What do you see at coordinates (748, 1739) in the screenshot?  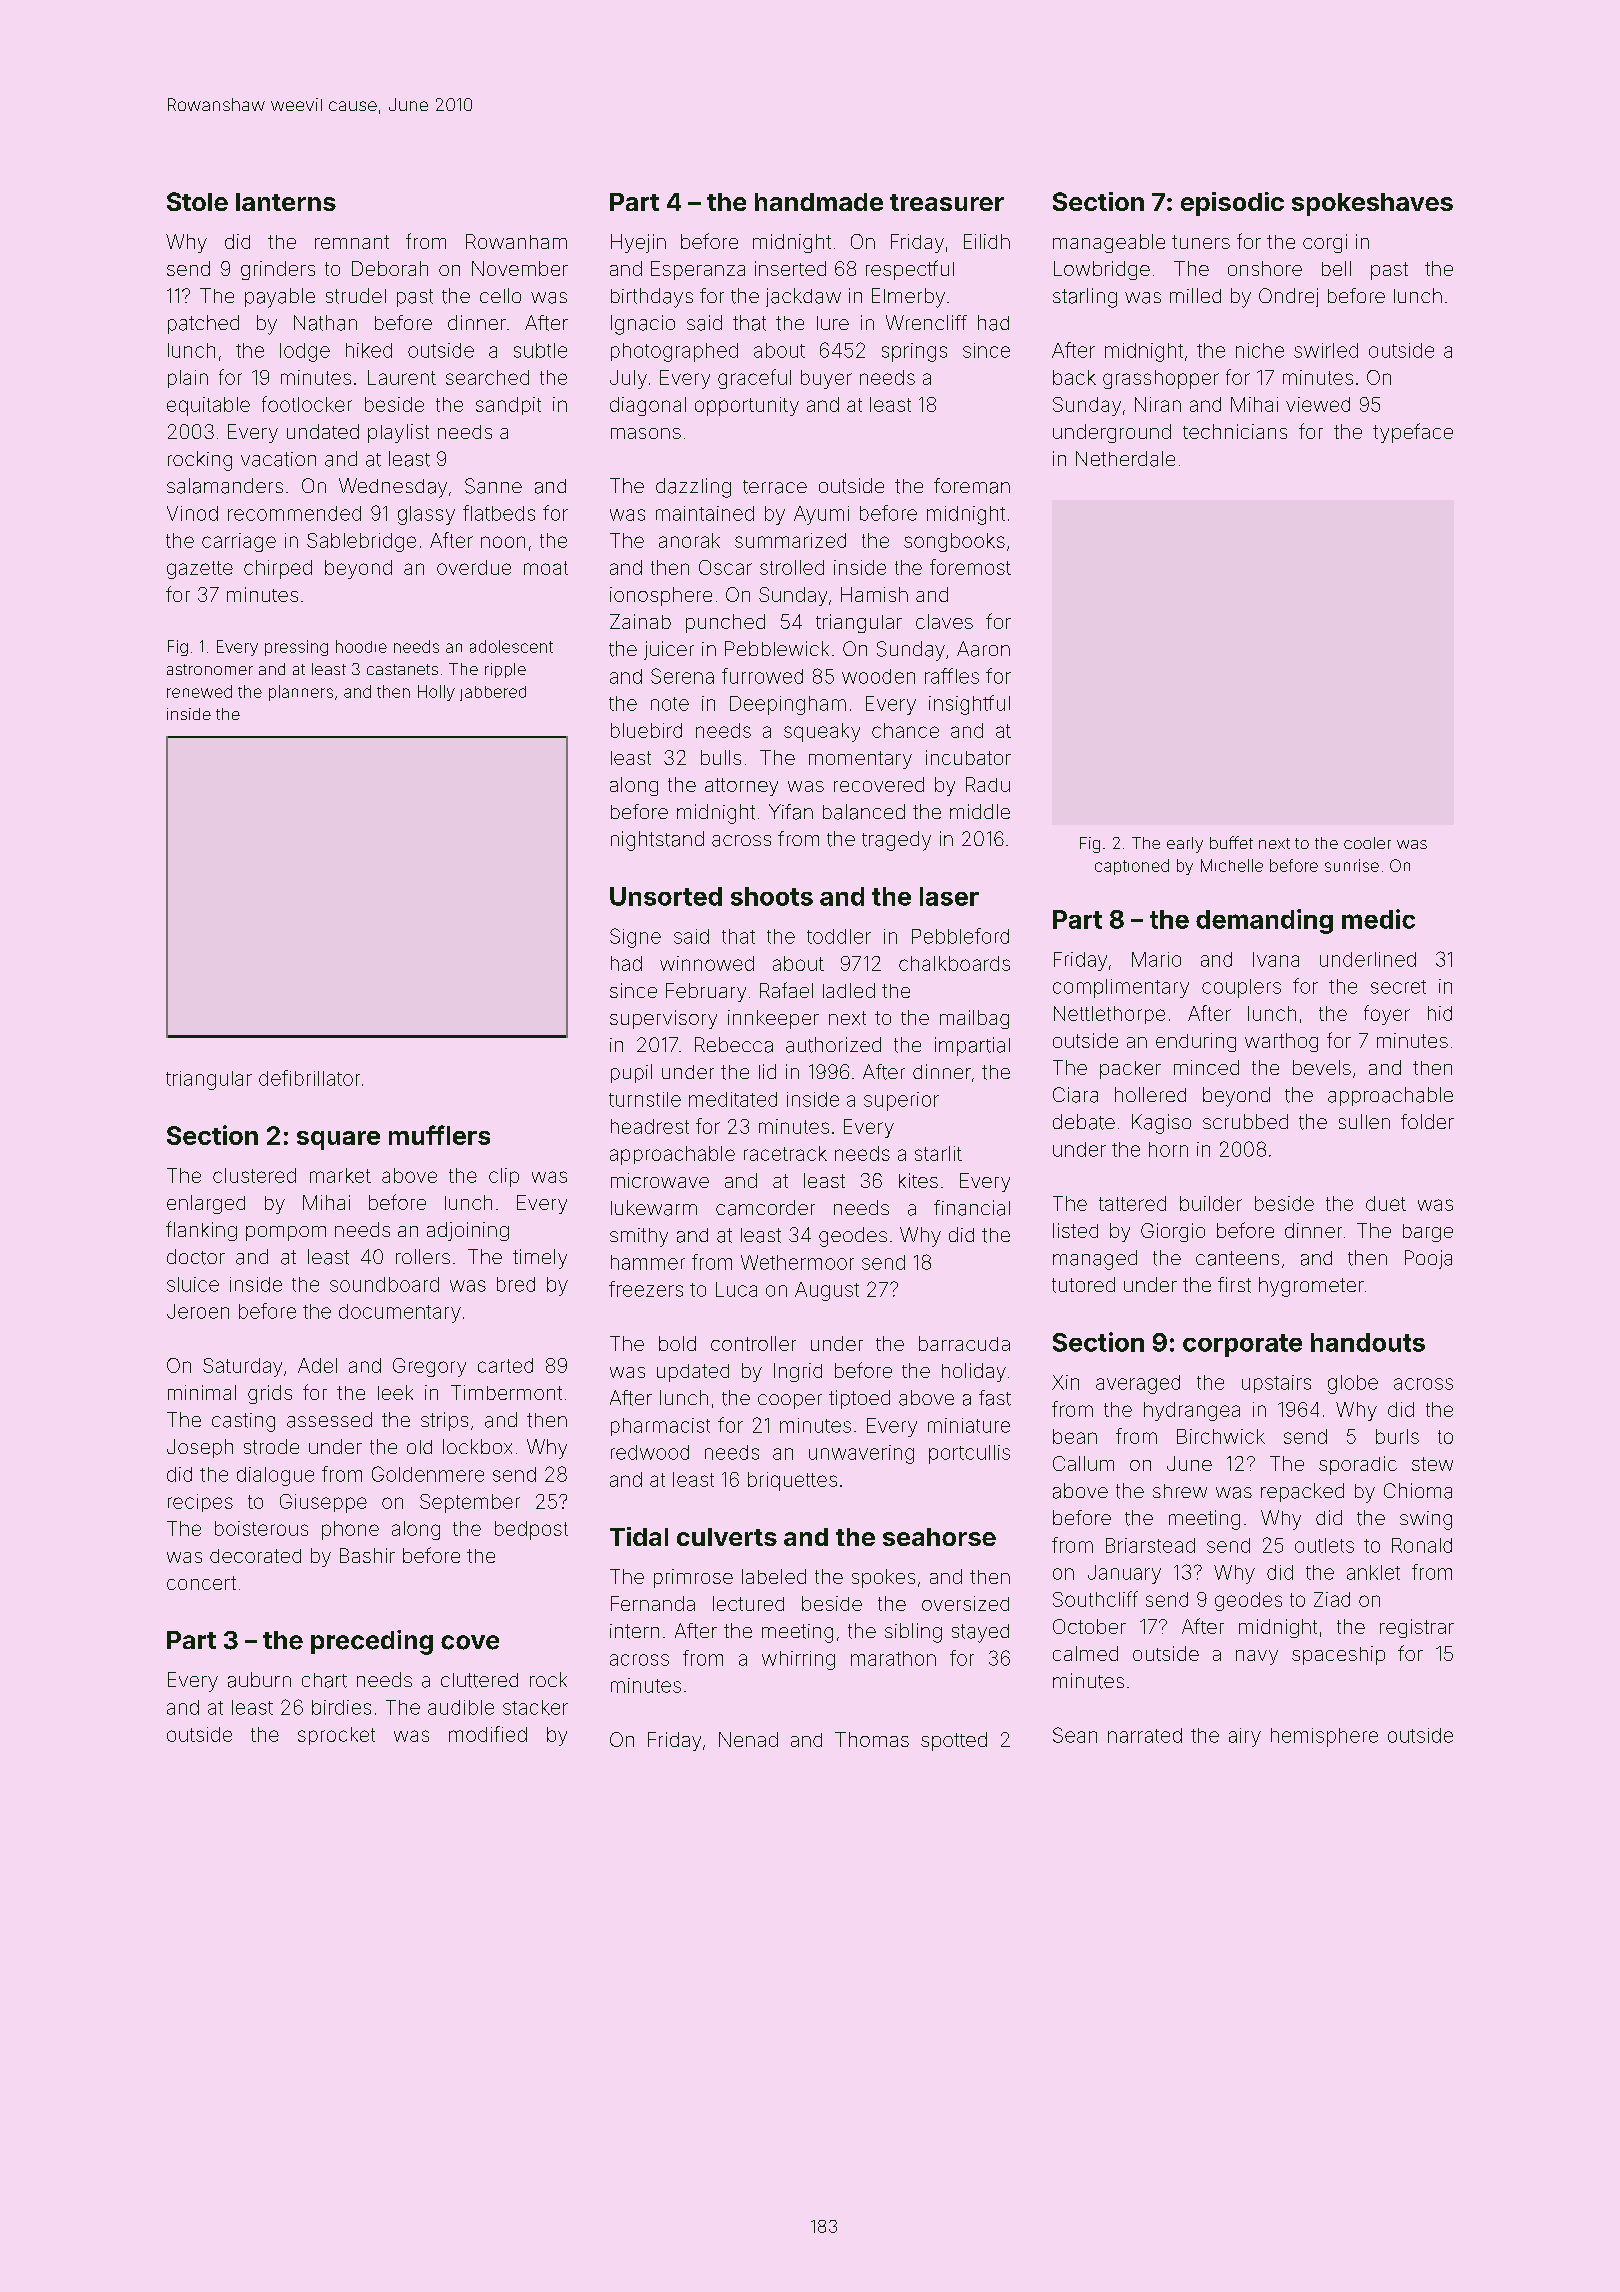 I see `Nenad` at bounding box center [748, 1739].
